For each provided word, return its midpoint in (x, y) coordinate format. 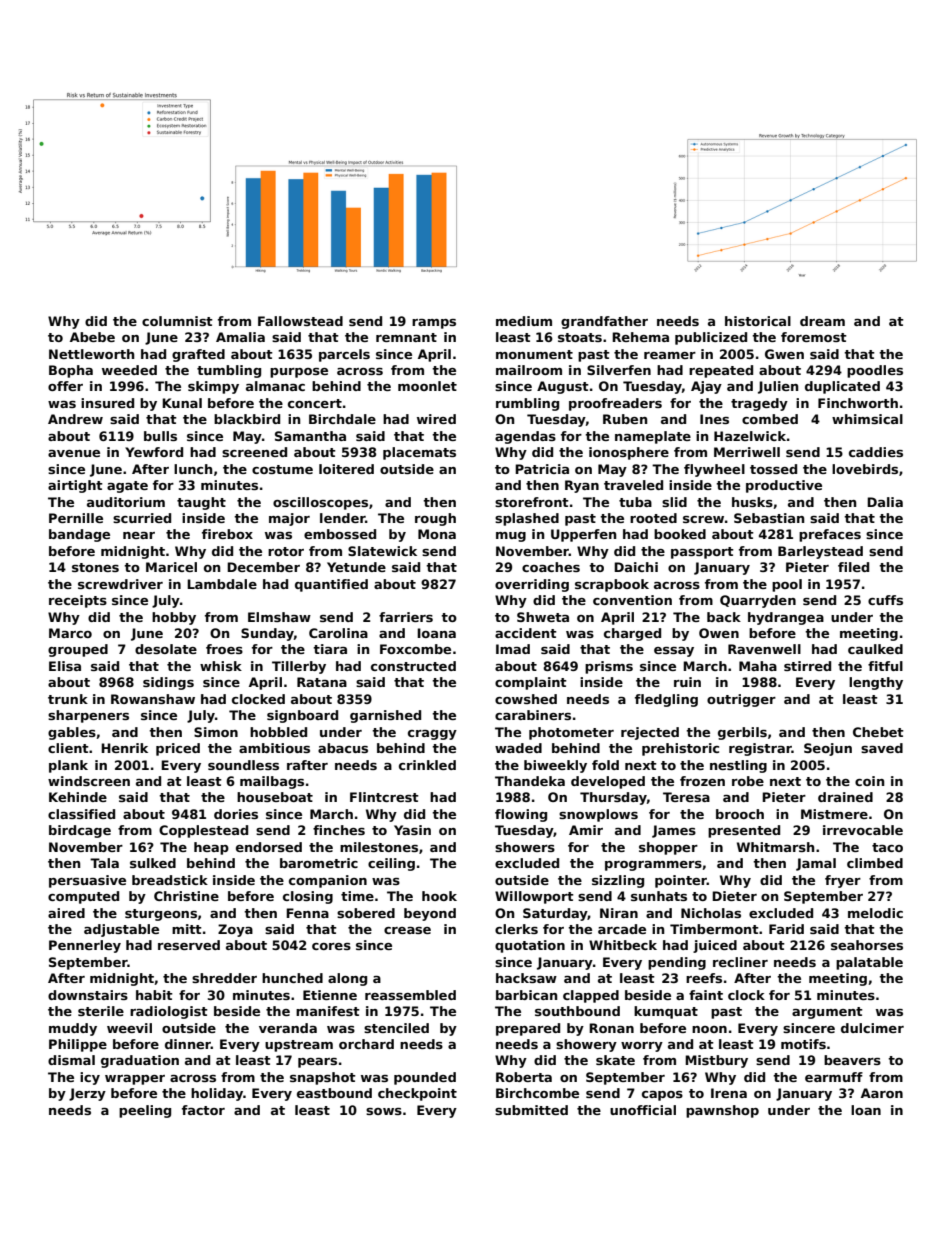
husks (752, 502)
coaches (551, 567)
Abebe (92, 337)
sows (384, 1111)
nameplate (653, 437)
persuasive (87, 881)
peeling (145, 1111)
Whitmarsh (775, 847)
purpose (299, 373)
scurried (142, 518)
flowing (521, 815)
